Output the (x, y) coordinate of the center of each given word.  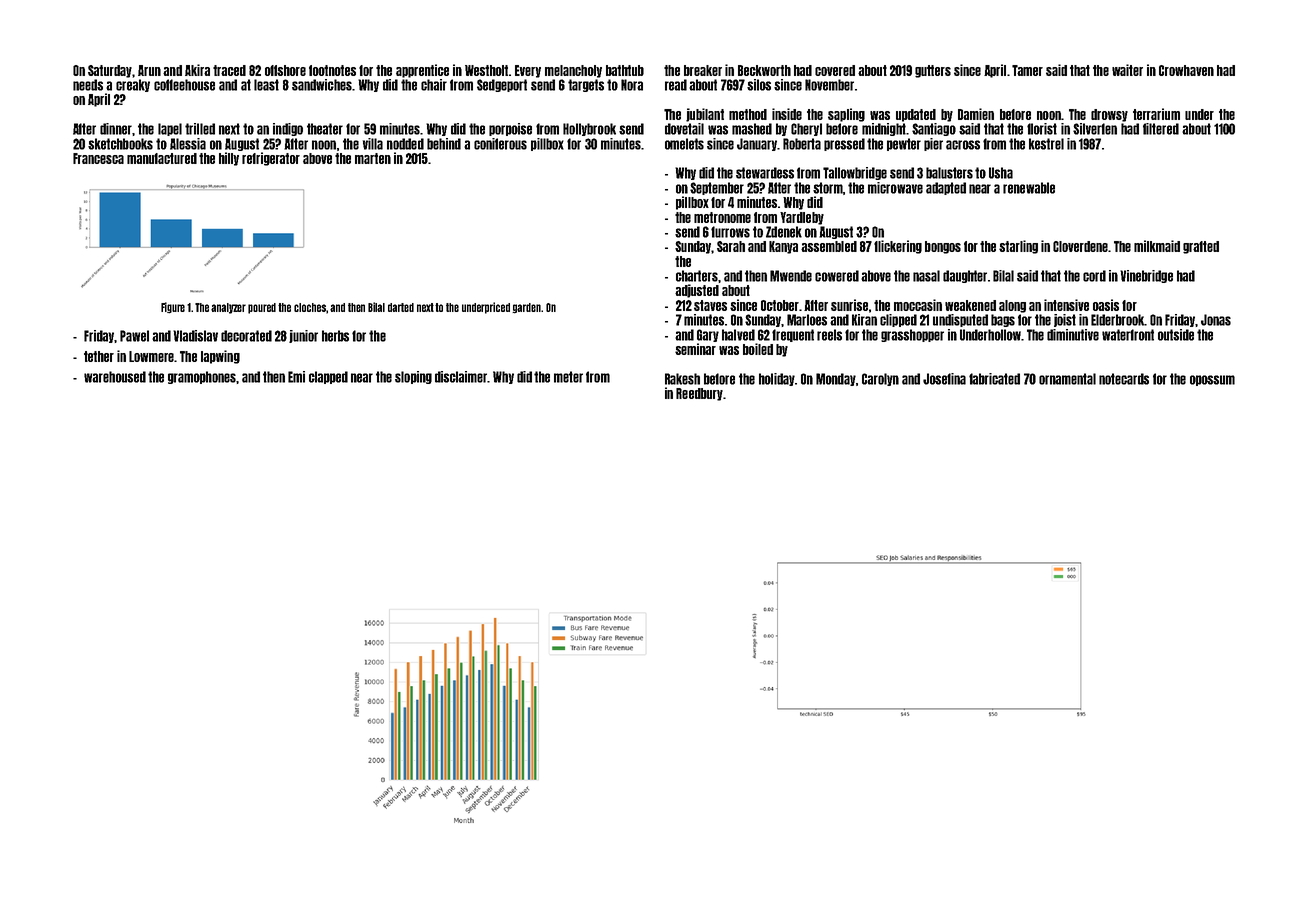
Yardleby (802, 218)
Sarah (731, 246)
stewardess (765, 173)
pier (933, 144)
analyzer (228, 308)
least (266, 85)
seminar (695, 349)
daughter (965, 276)
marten (373, 158)
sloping (413, 377)
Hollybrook (589, 129)
